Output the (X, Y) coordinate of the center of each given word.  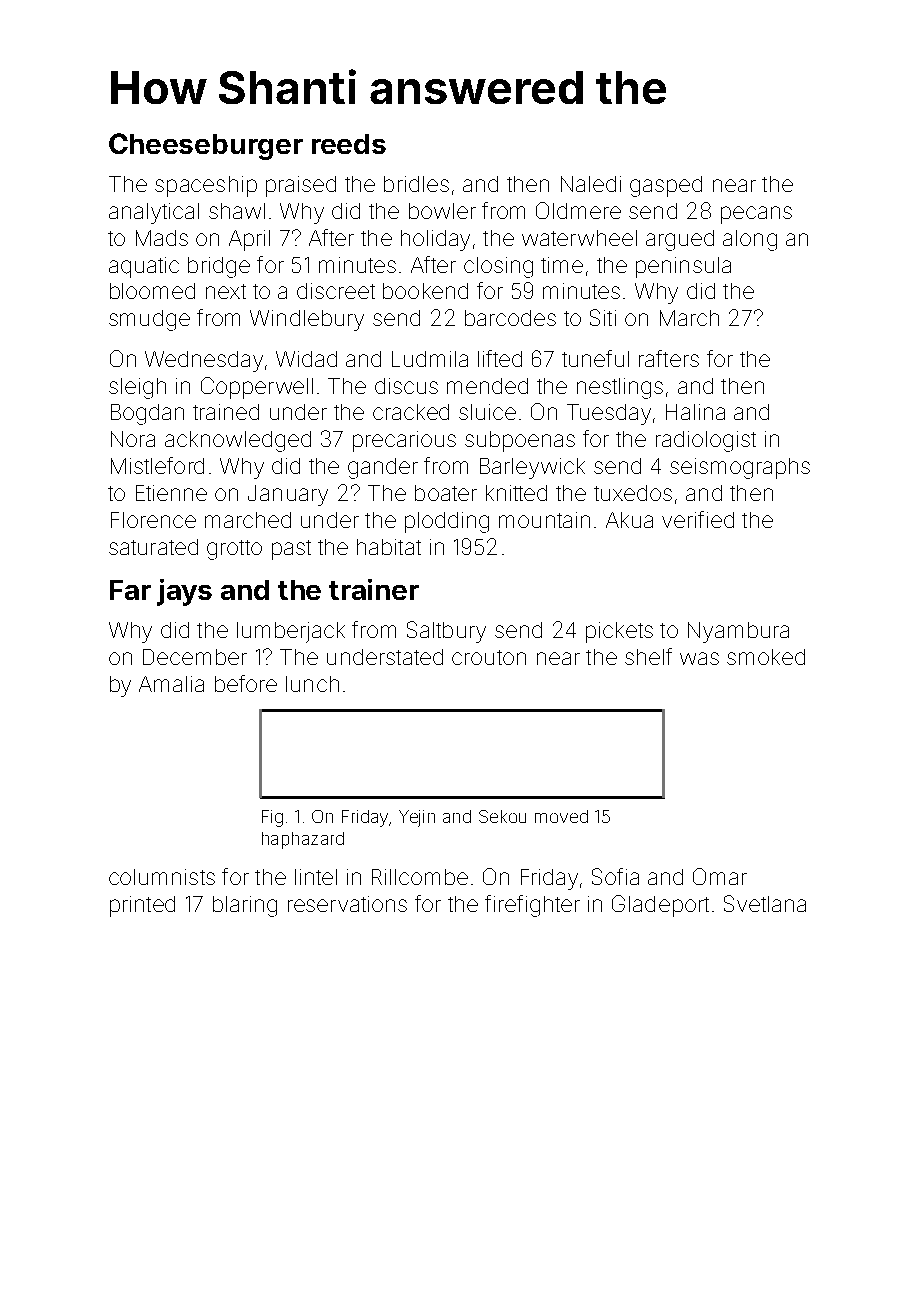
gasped (666, 186)
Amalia (171, 684)
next (226, 291)
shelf (648, 656)
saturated (153, 547)
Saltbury (446, 632)
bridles (416, 184)
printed (142, 906)
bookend (425, 291)
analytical (154, 213)
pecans (756, 215)
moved (561, 816)
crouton (489, 657)
